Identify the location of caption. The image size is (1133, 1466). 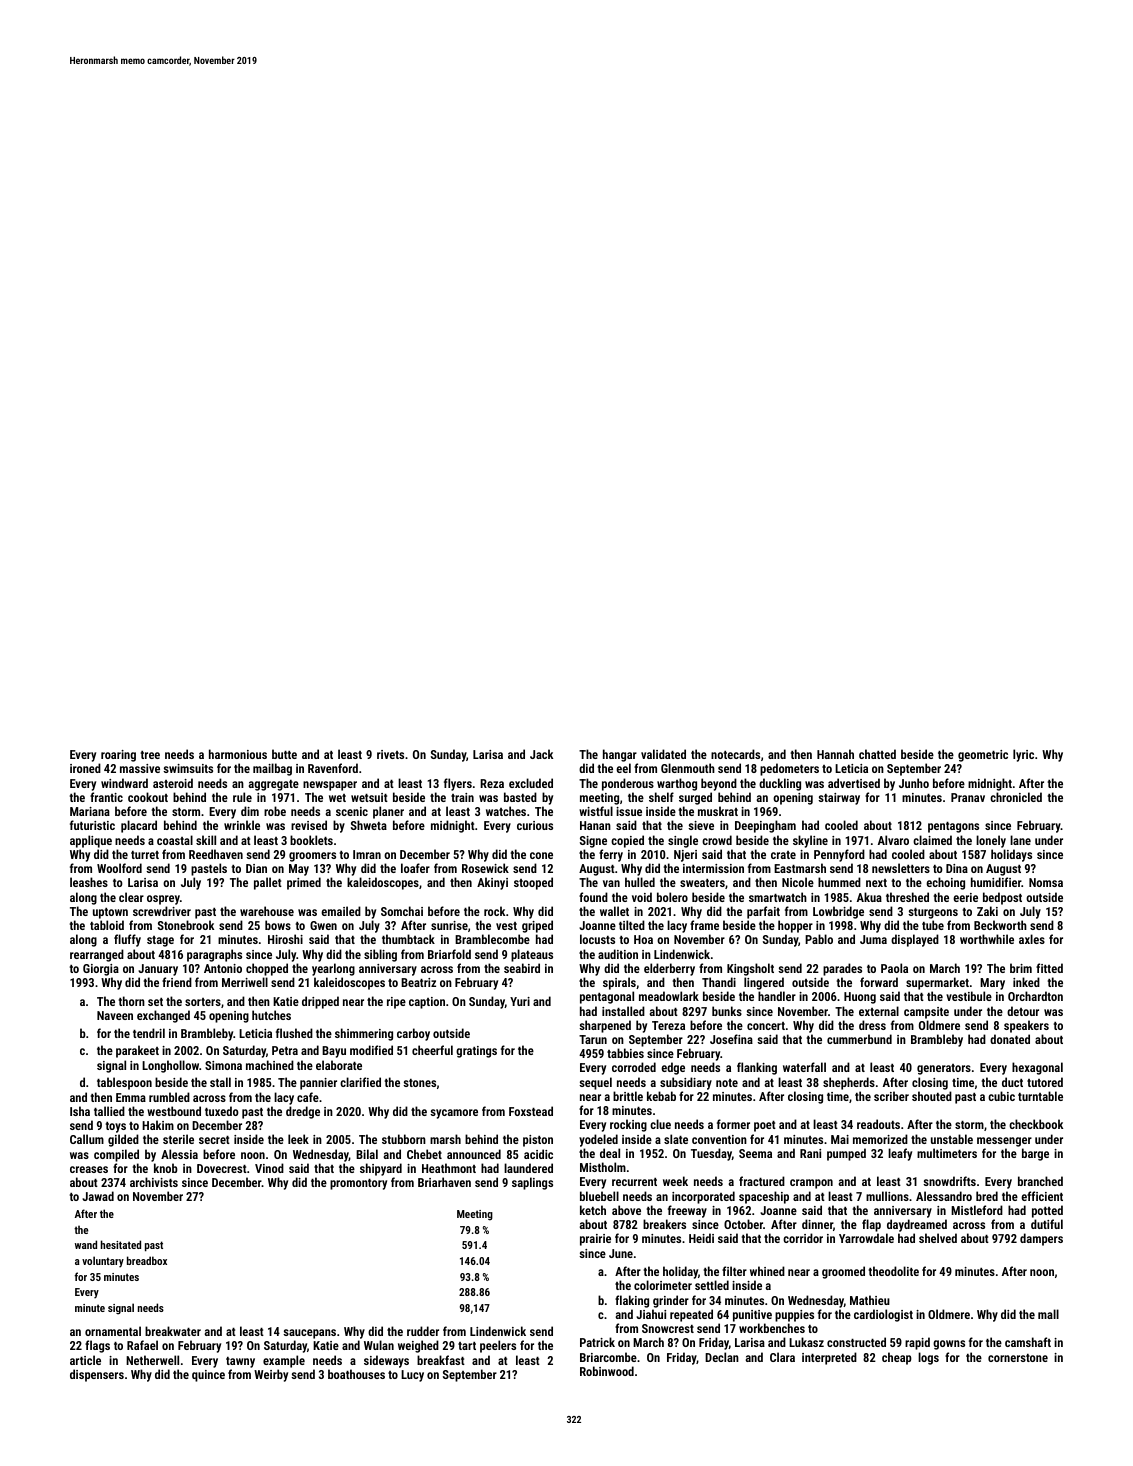
(427, 1003).
